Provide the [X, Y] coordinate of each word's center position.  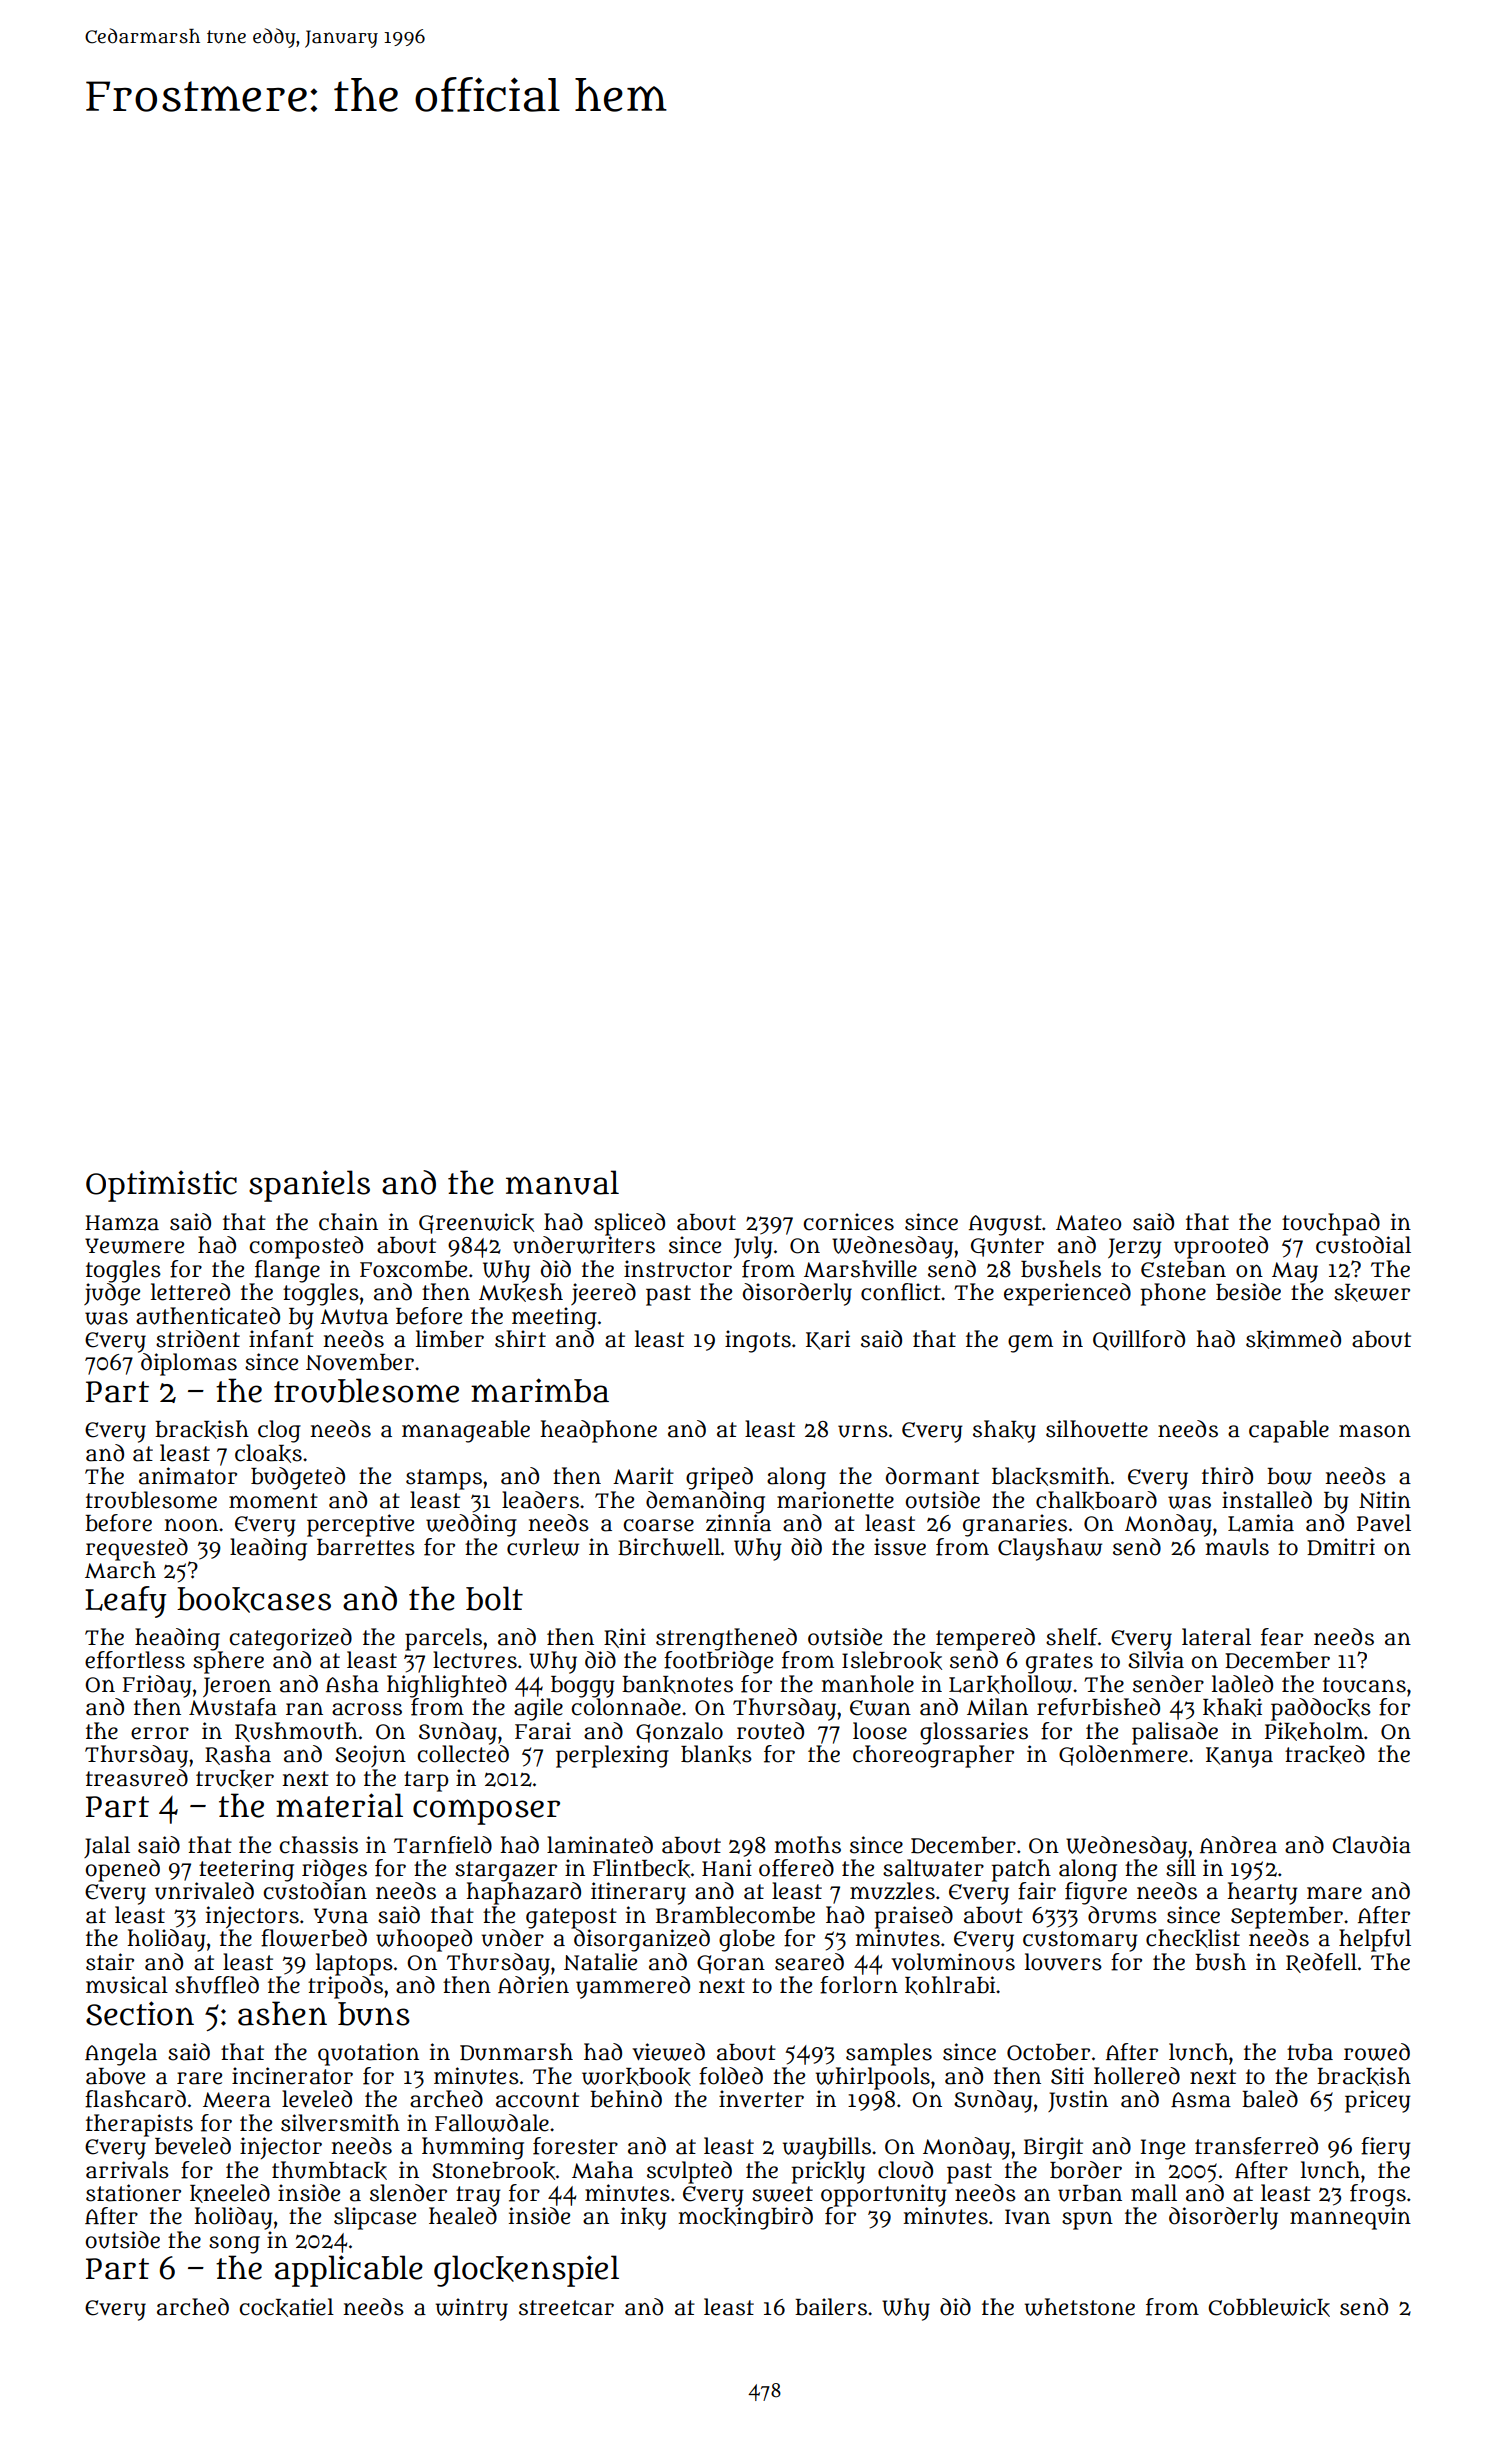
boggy [583, 1687]
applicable [349, 2271]
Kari [828, 1340]
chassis [318, 1845]
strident [198, 1339]
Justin [1078, 2101]
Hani [727, 1868]
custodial [1363, 1244]
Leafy [125, 1602]
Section [140, 2013]
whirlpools [873, 2078]
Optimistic [161, 1186]
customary [1080, 1941]
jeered [603, 1294]
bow [1289, 1476]
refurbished [1098, 1707]
